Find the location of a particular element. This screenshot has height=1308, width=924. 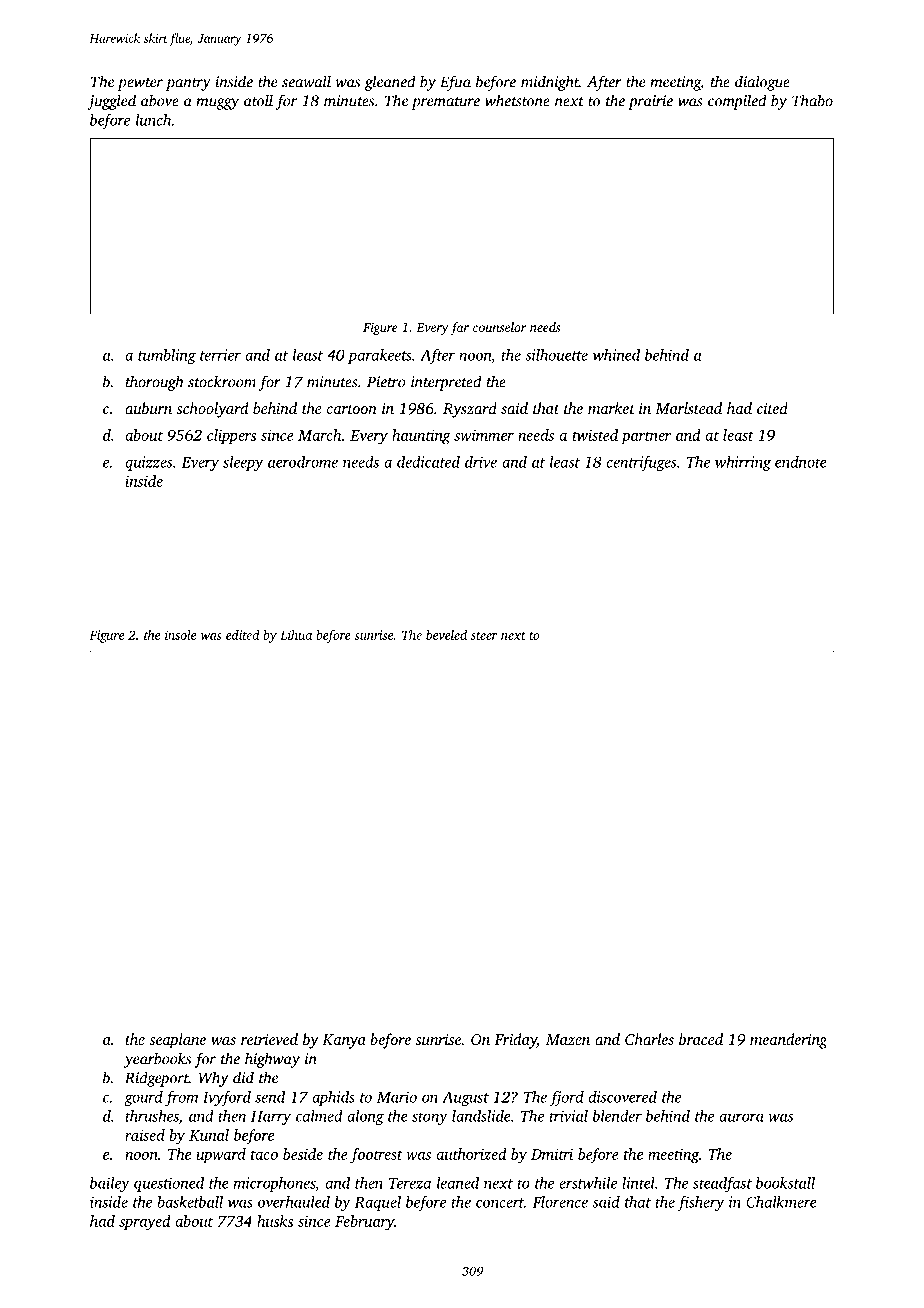

Dmitri is located at coordinates (552, 1154).
